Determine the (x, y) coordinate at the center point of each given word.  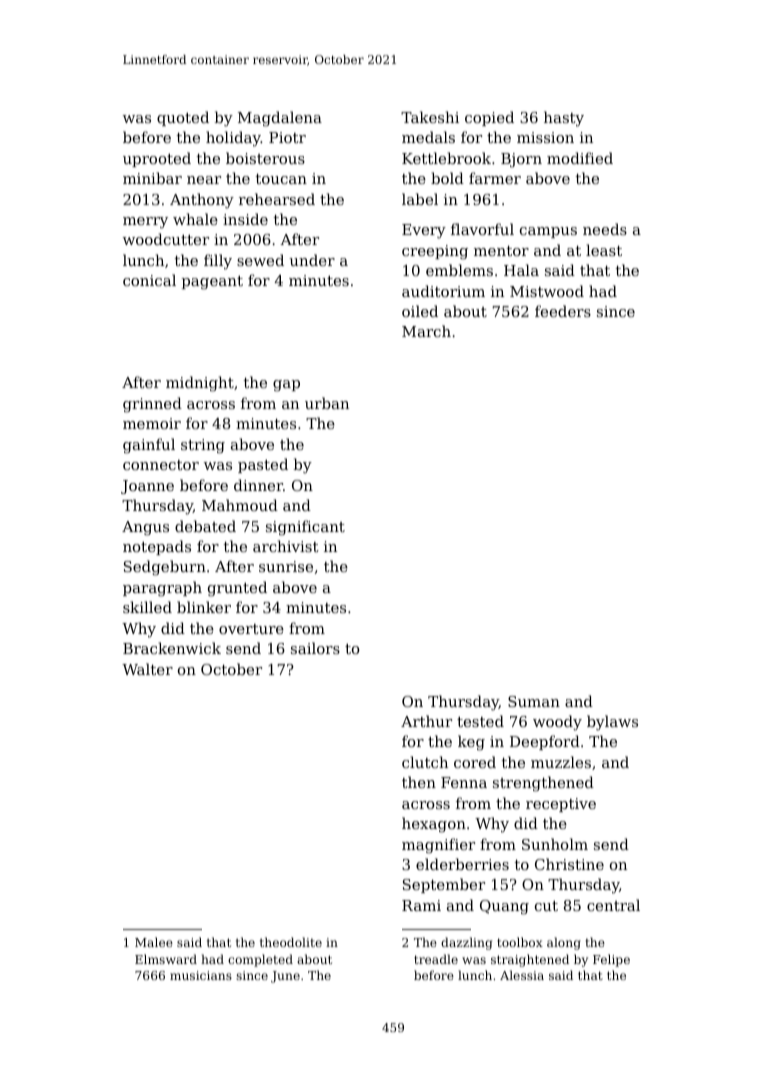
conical (149, 280)
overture (251, 629)
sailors (315, 648)
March (426, 331)
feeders (563, 311)
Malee (154, 942)
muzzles (561, 762)
